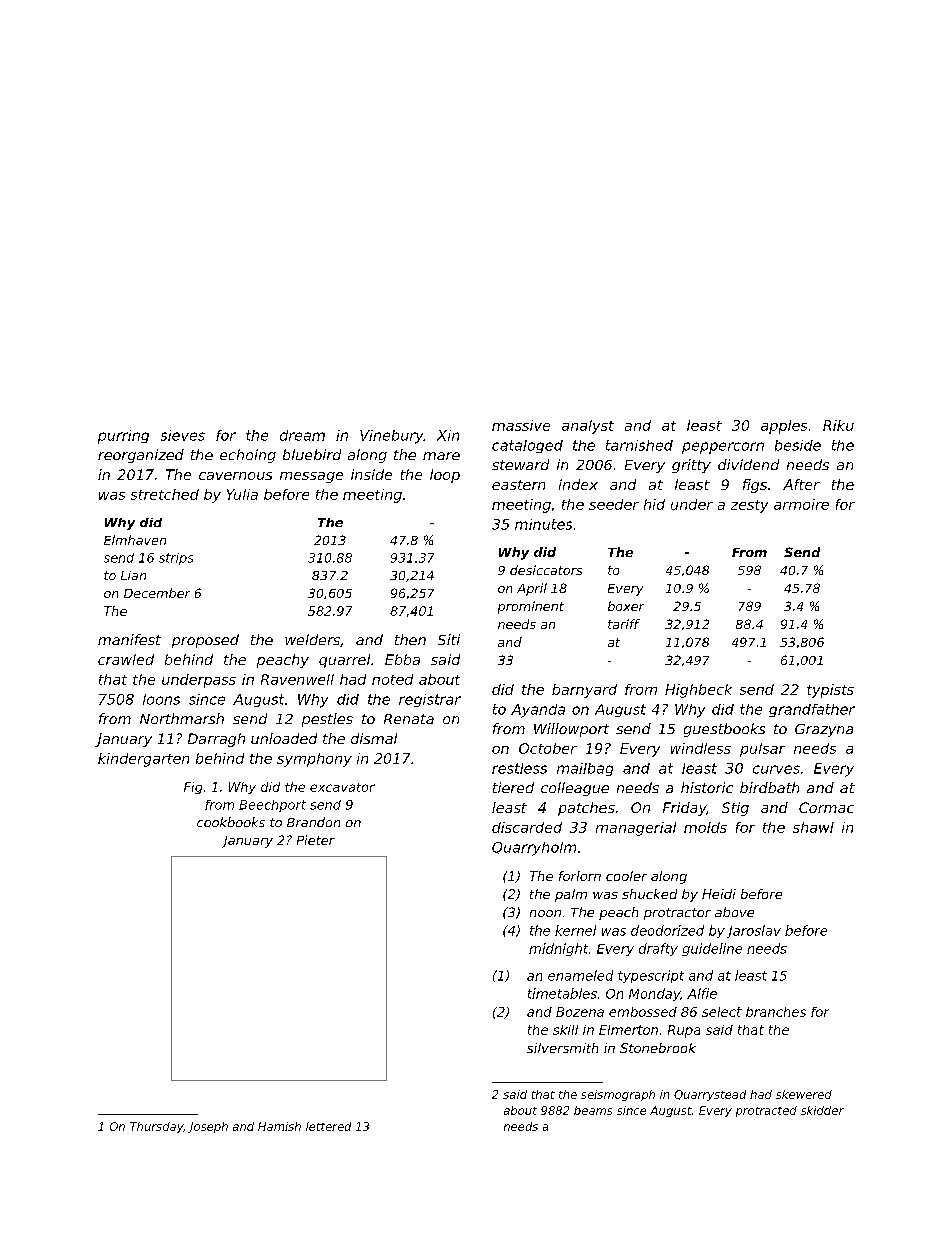 Image resolution: width=952 pixels, height=1233 pixels. Describe the element at coordinates (826, 807) in the screenshot. I see `Cormac` at that location.
